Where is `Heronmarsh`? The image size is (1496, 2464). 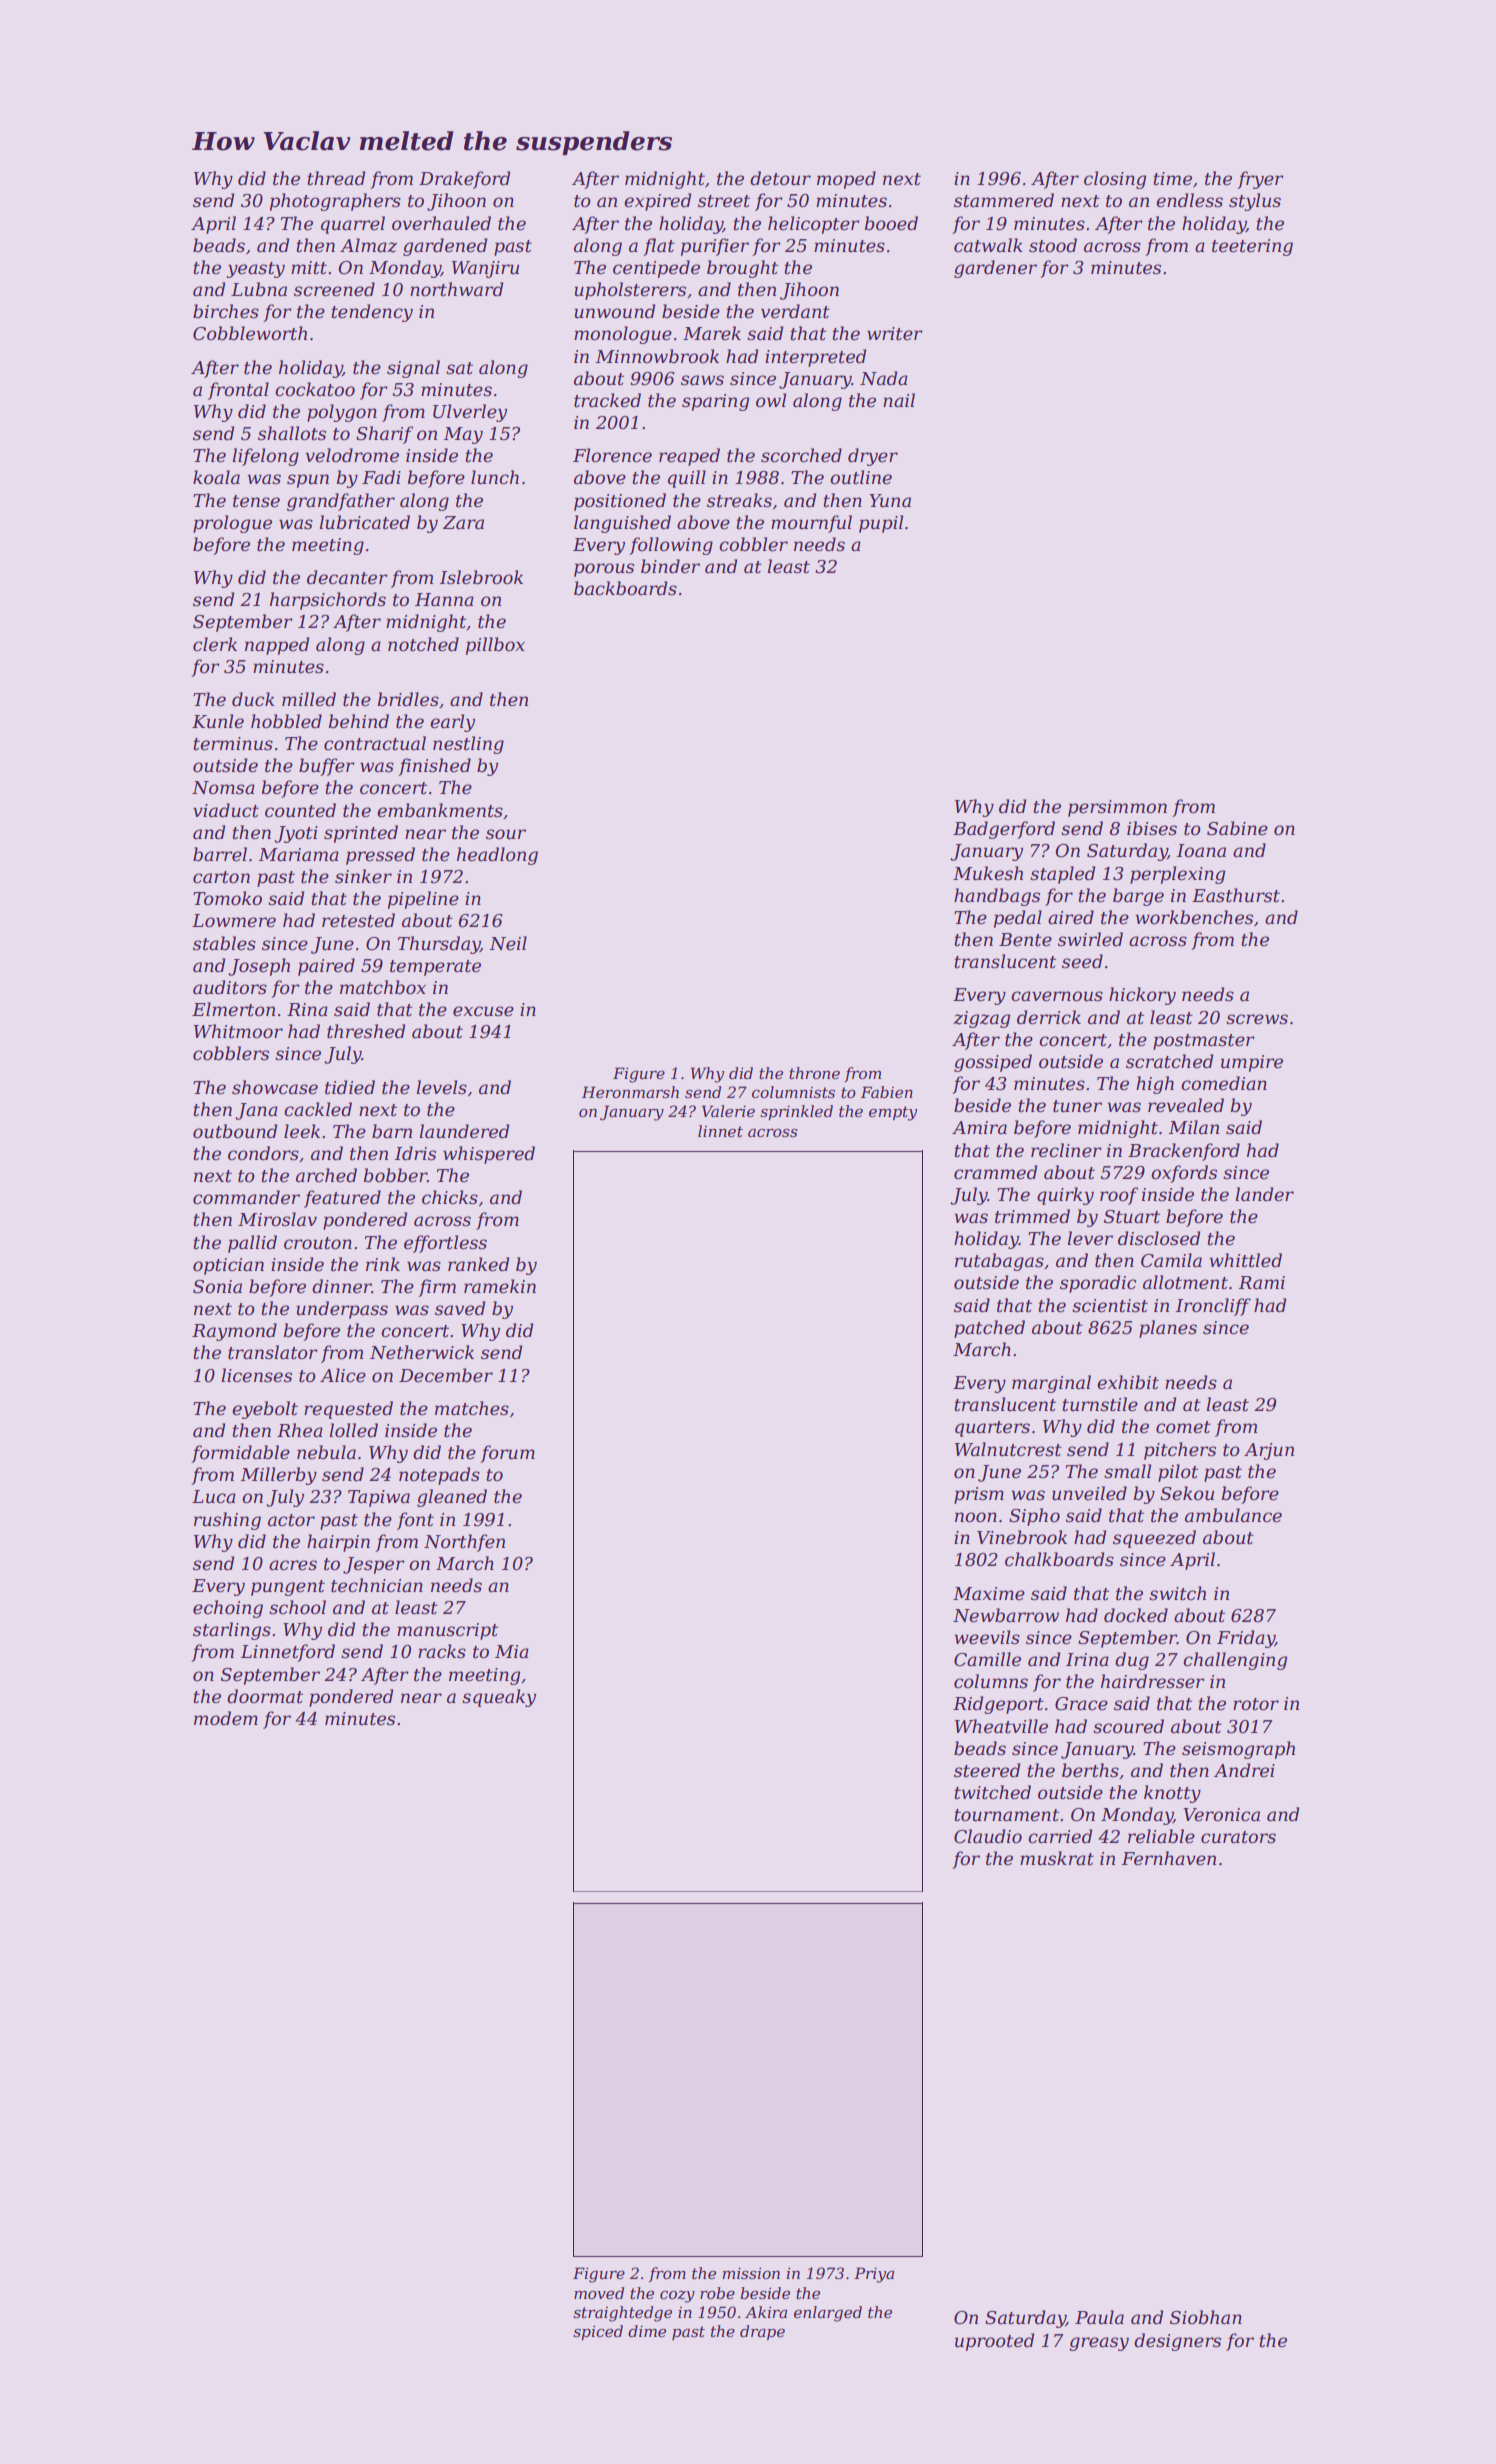
Heronmarsh is located at coordinates (630, 1092).
